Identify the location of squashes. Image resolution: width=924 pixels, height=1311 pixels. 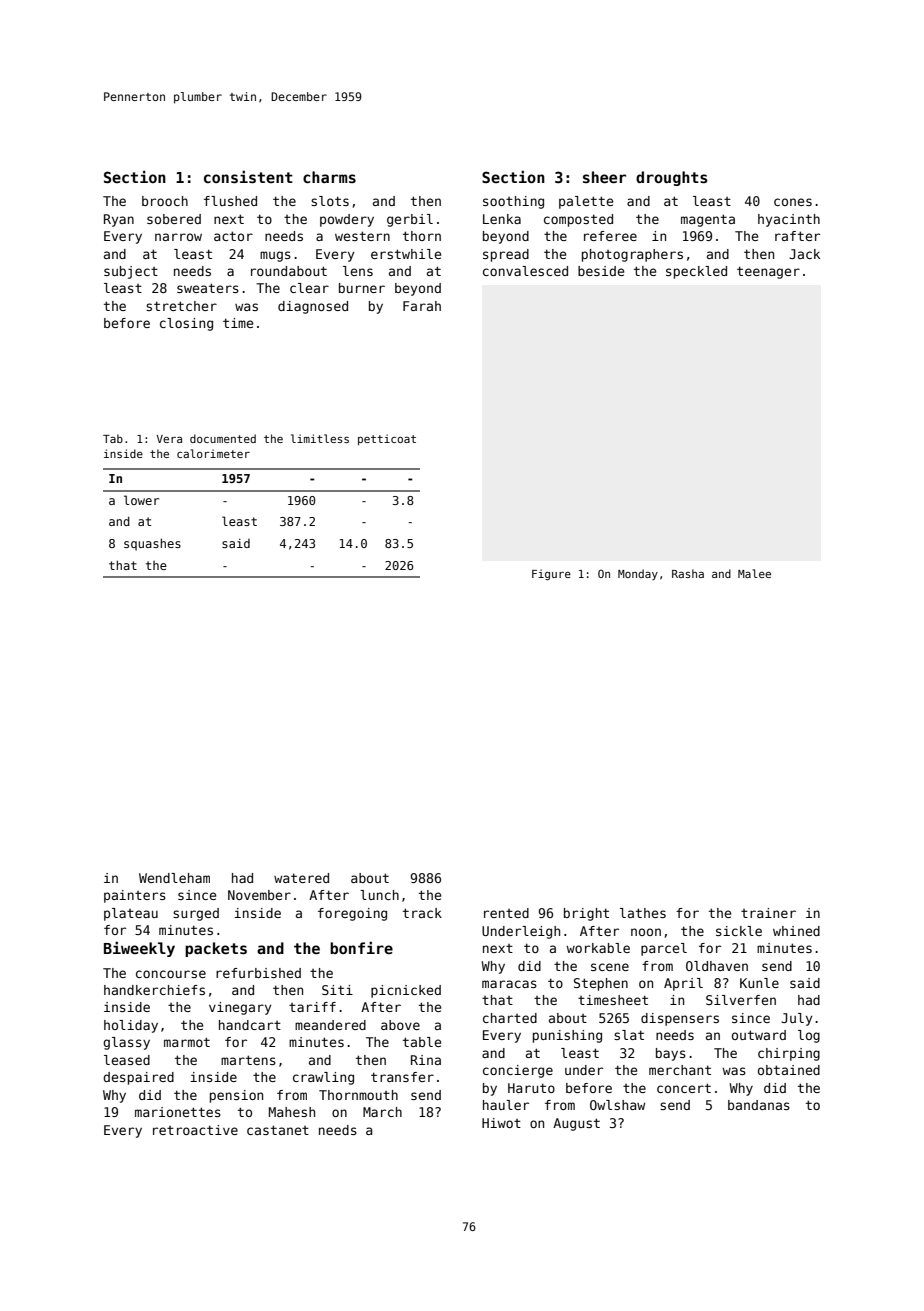
(152, 544).
